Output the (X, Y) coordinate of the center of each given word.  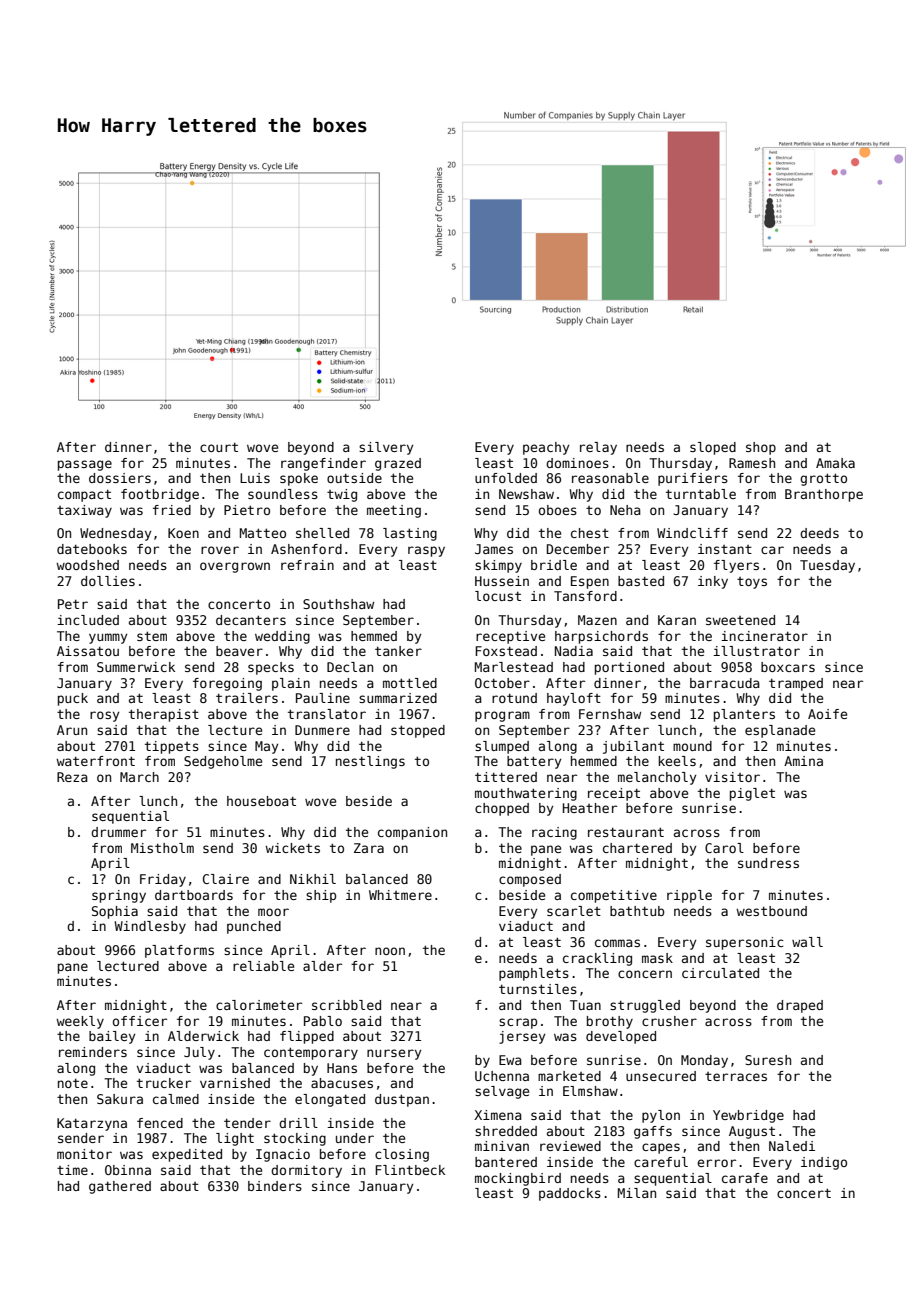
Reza (72, 777)
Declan (350, 667)
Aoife (827, 714)
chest (590, 533)
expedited (187, 1155)
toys (752, 583)
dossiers (120, 478)
